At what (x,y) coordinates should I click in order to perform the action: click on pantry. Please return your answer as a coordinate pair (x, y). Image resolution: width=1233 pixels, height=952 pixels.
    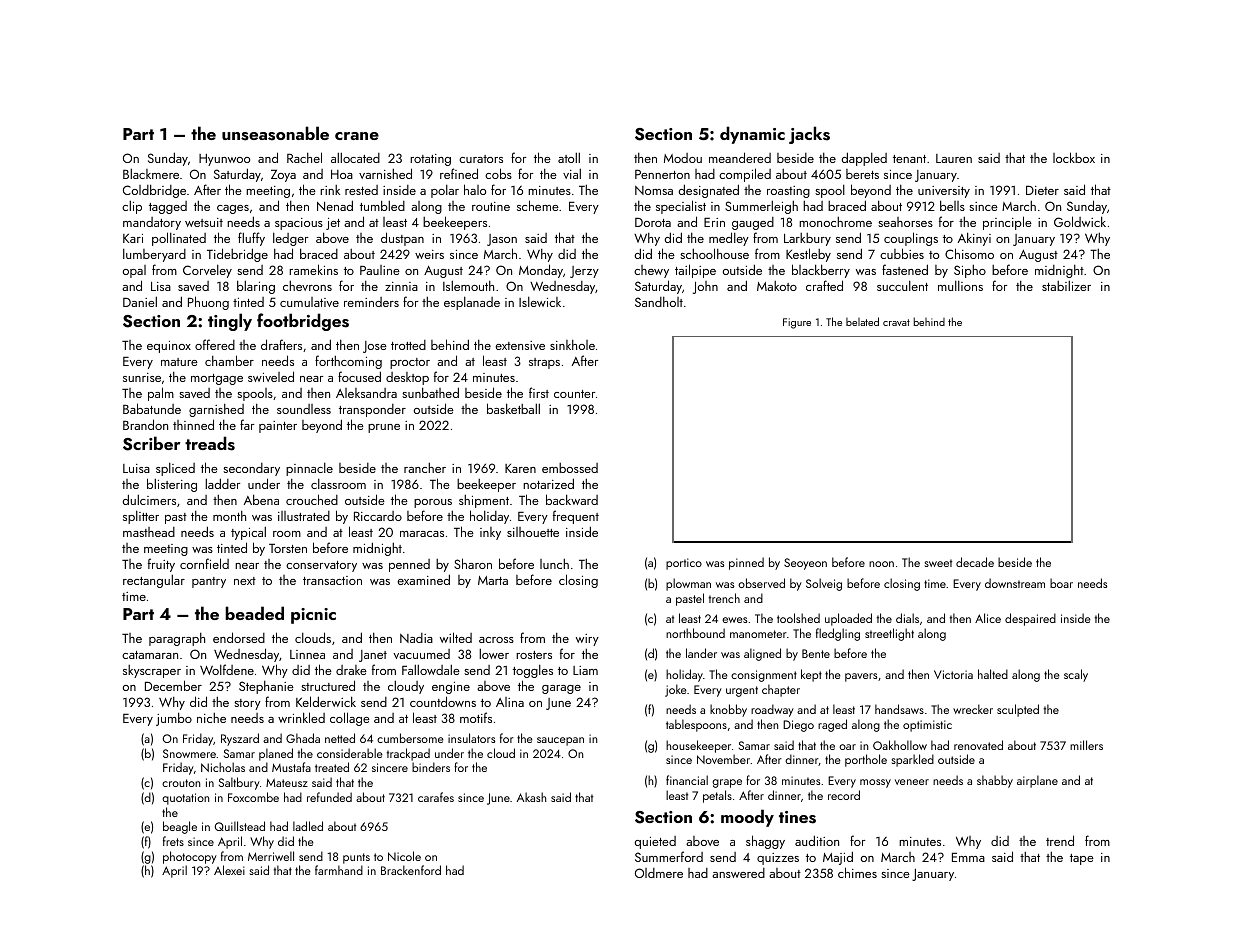
    Looking at the image, I should click on (209, 582).
